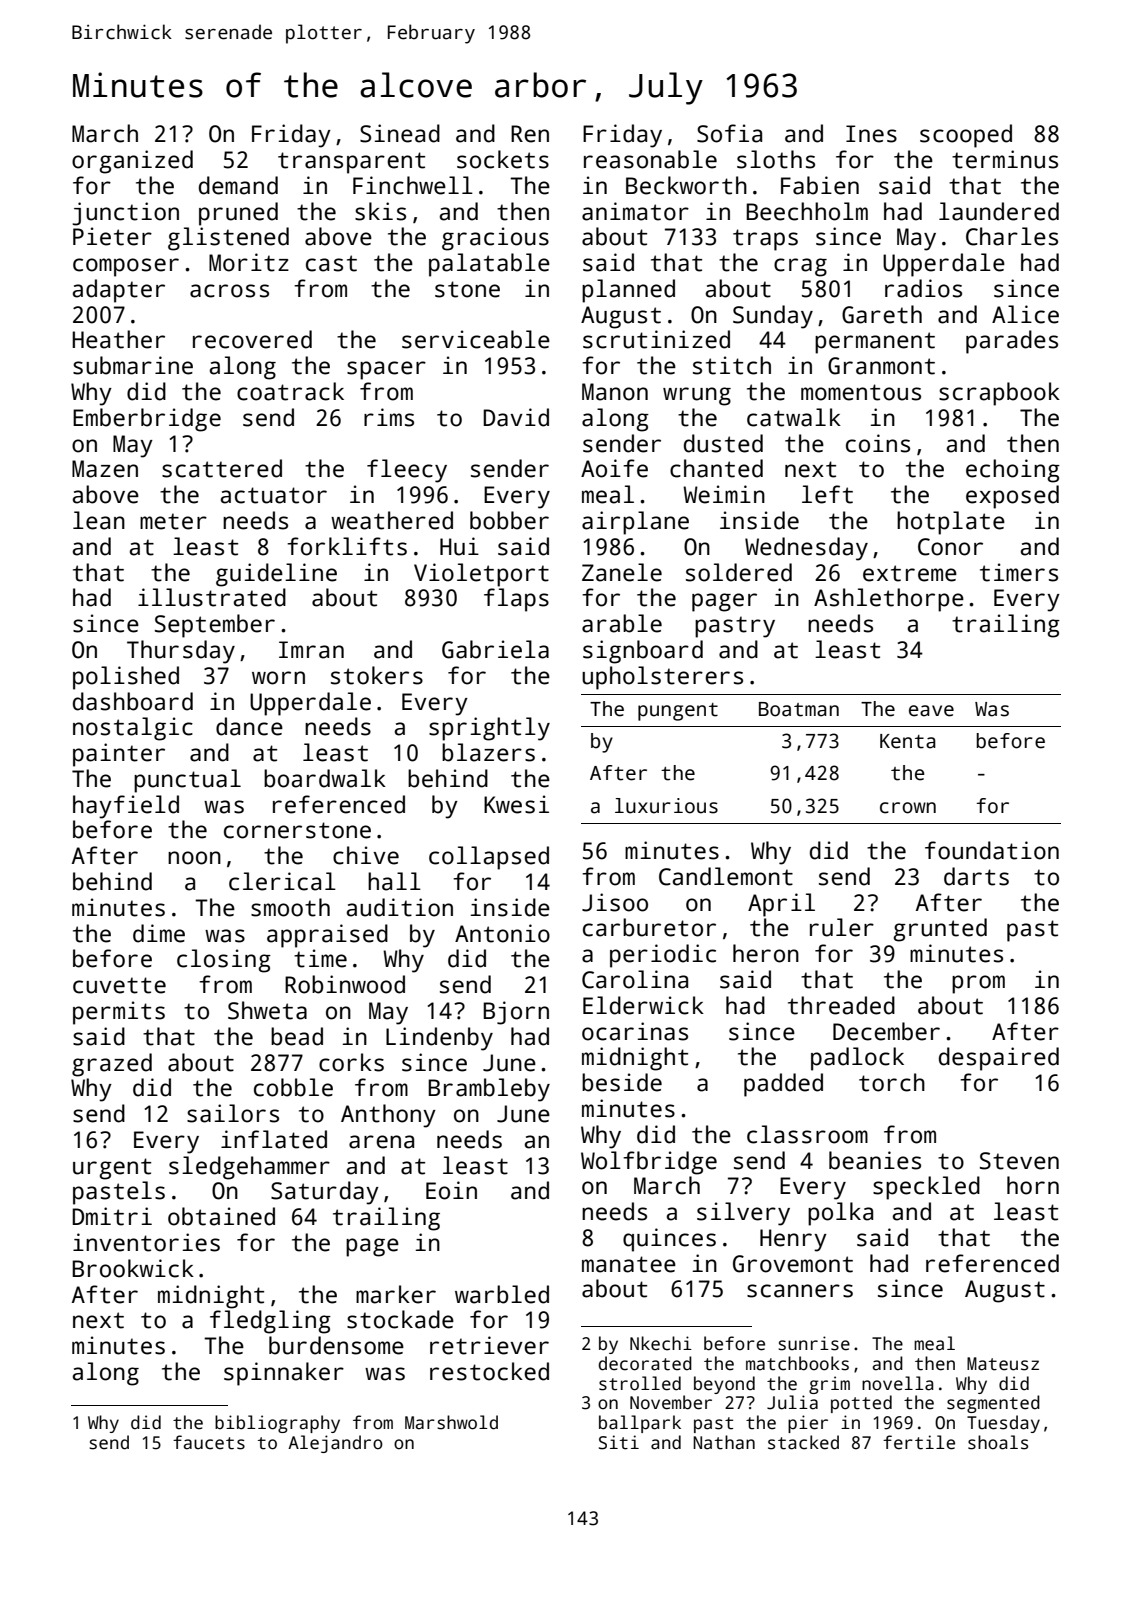 The image size is (1132, 1601). What do you see at coordinates (495, 649) in the screenshot?
I see `Gabriela` at bounding box center [495, 649].
